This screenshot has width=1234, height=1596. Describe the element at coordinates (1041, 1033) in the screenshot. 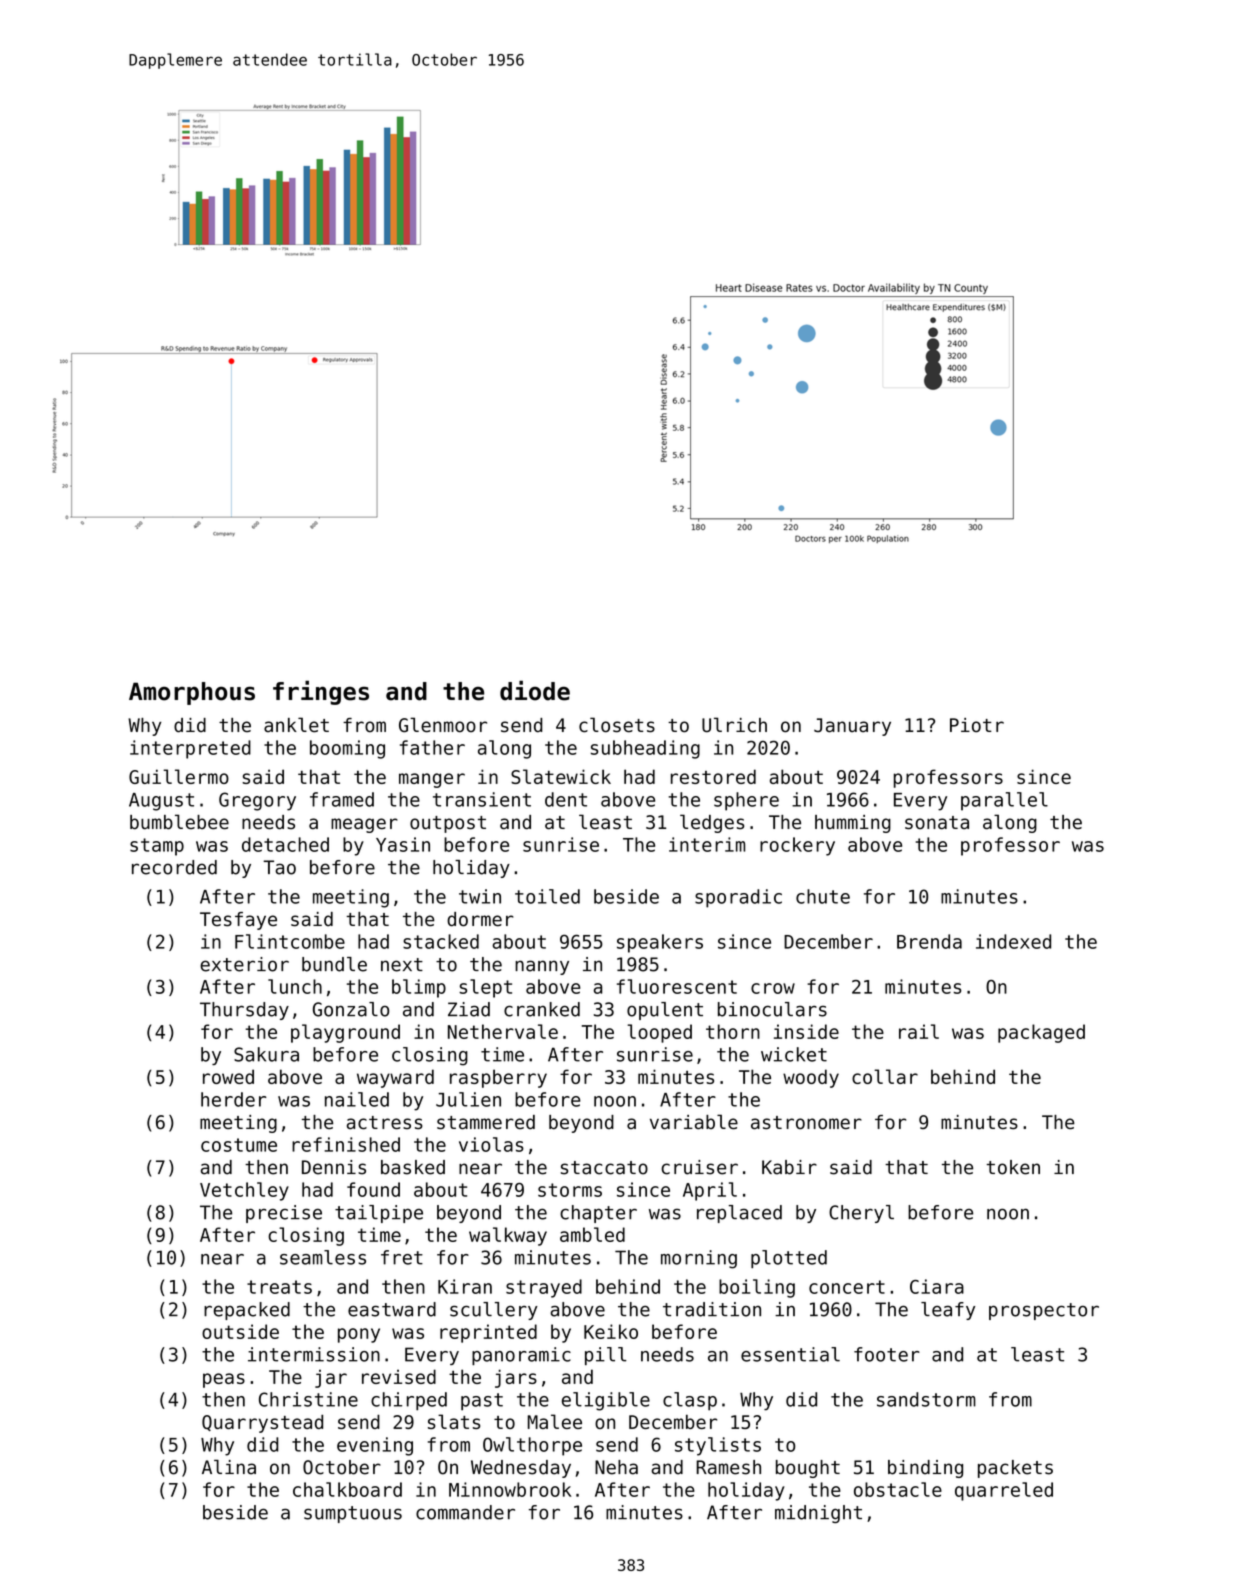

I see `packaged` at that location.
